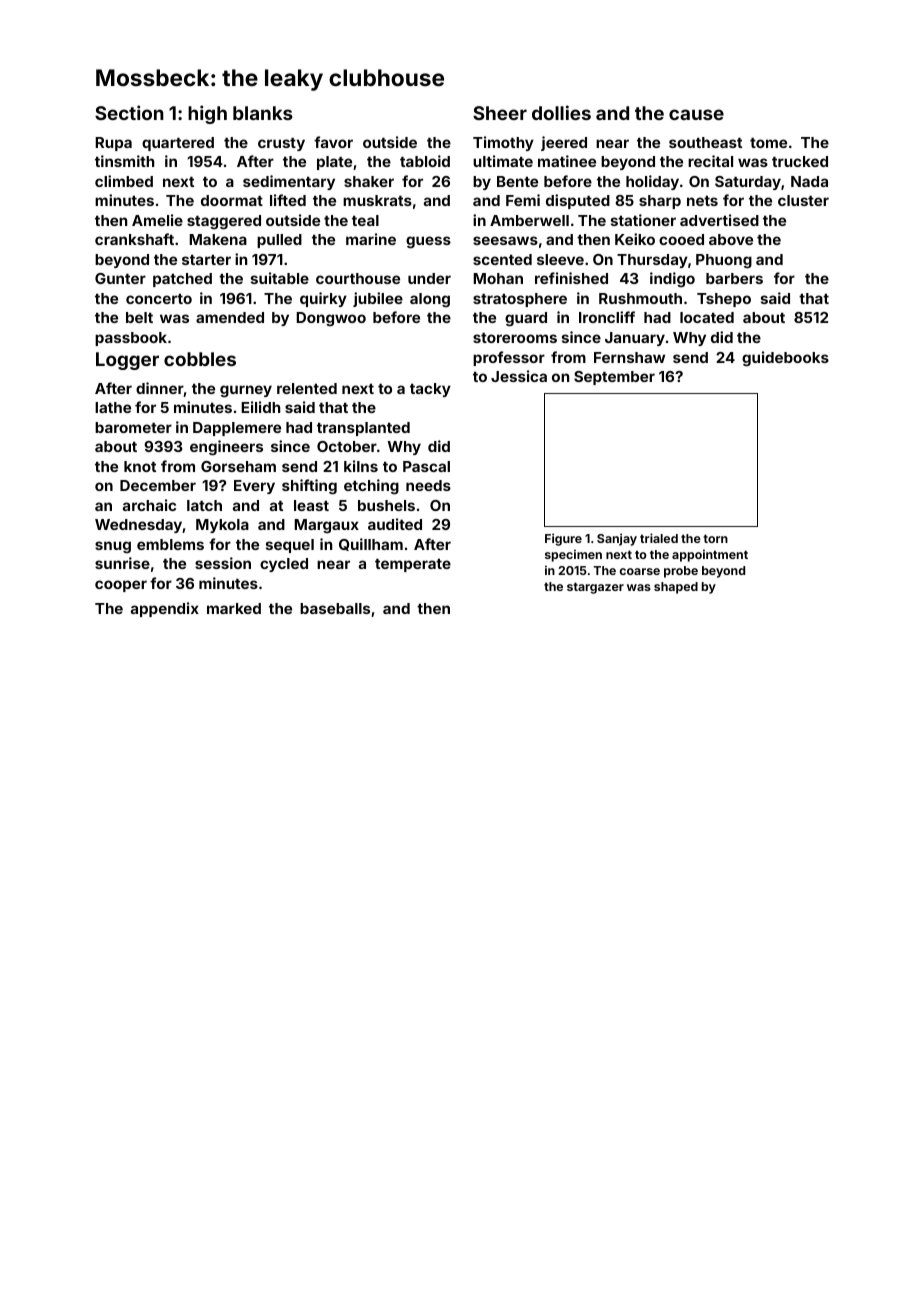 The image size is (924, 1308). I want to click on lathe, so click(113, 407).
